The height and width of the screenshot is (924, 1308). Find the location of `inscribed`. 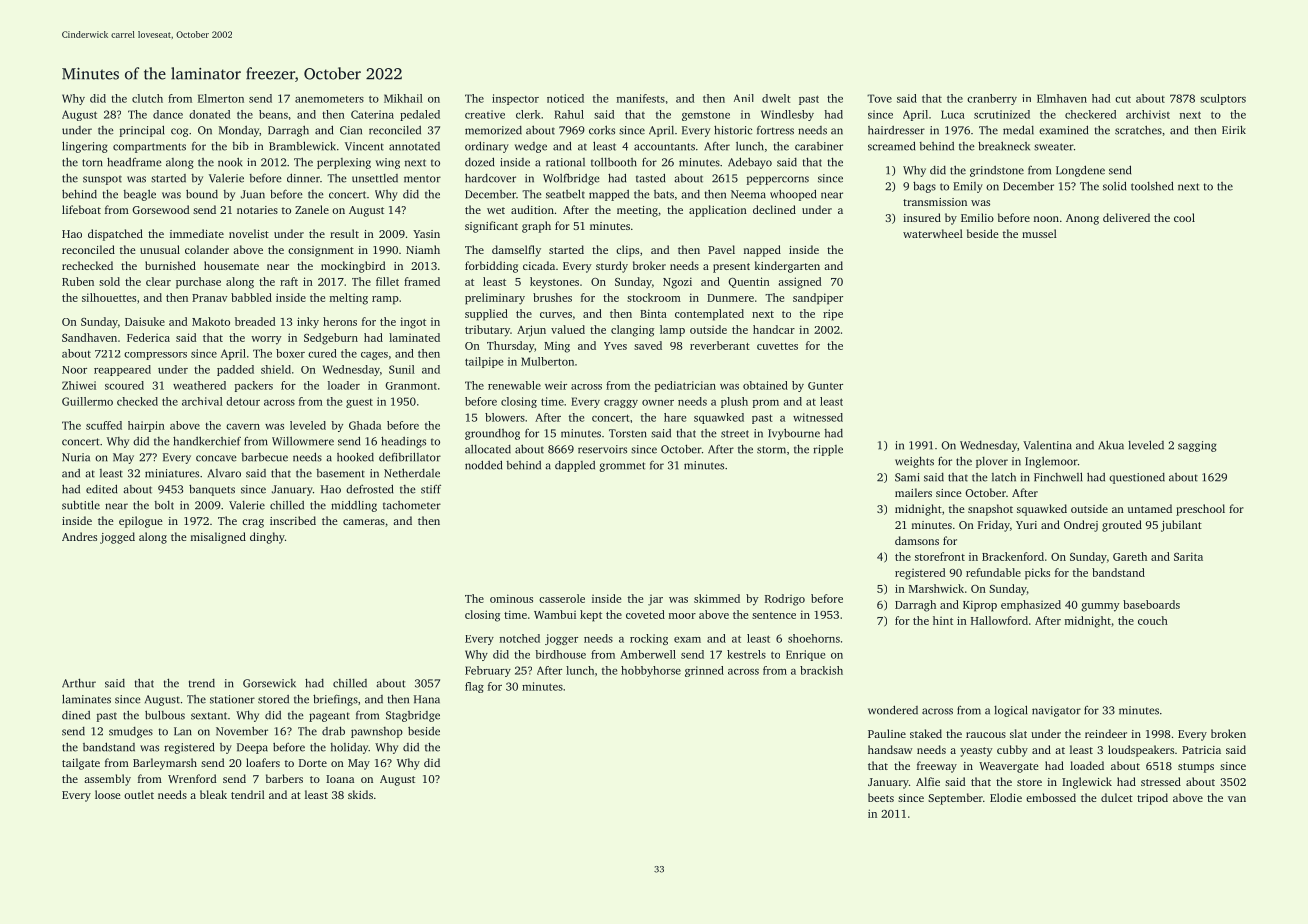

inscribed is located at coordinates (293, 520).
